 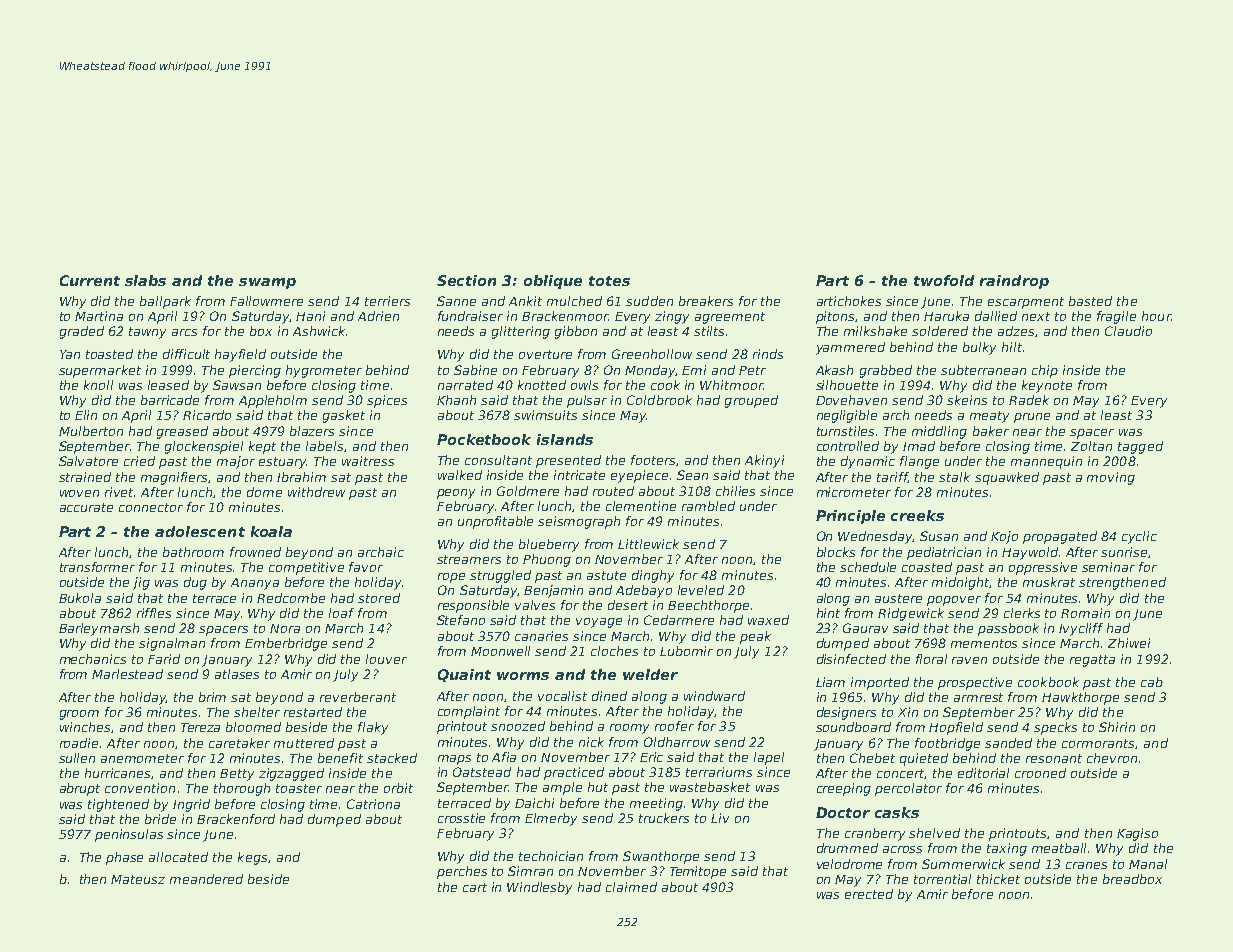 I want to click on valves, so click(x=535, y=605).
